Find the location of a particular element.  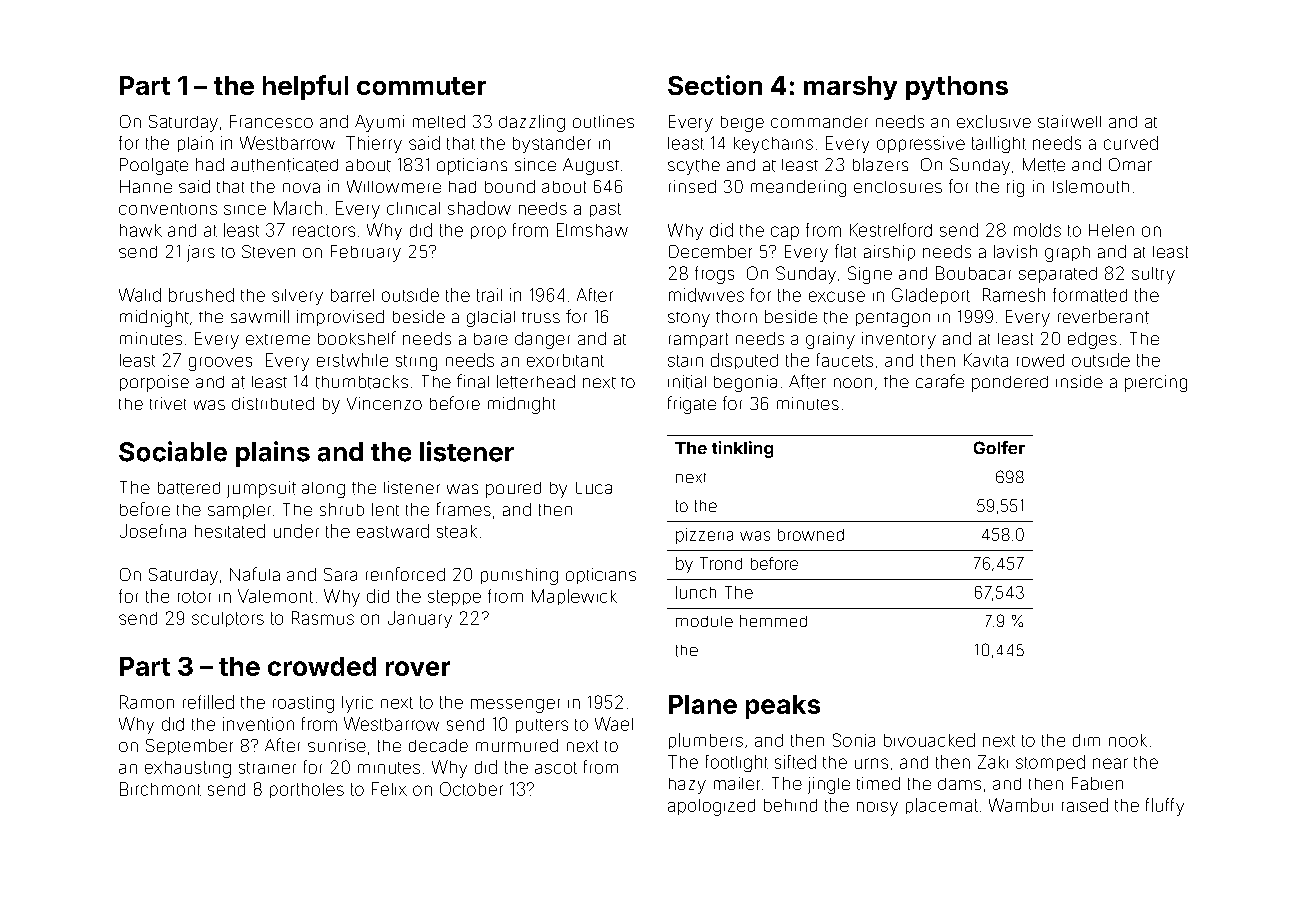

Nafula is located at coordinates (255, 574).
